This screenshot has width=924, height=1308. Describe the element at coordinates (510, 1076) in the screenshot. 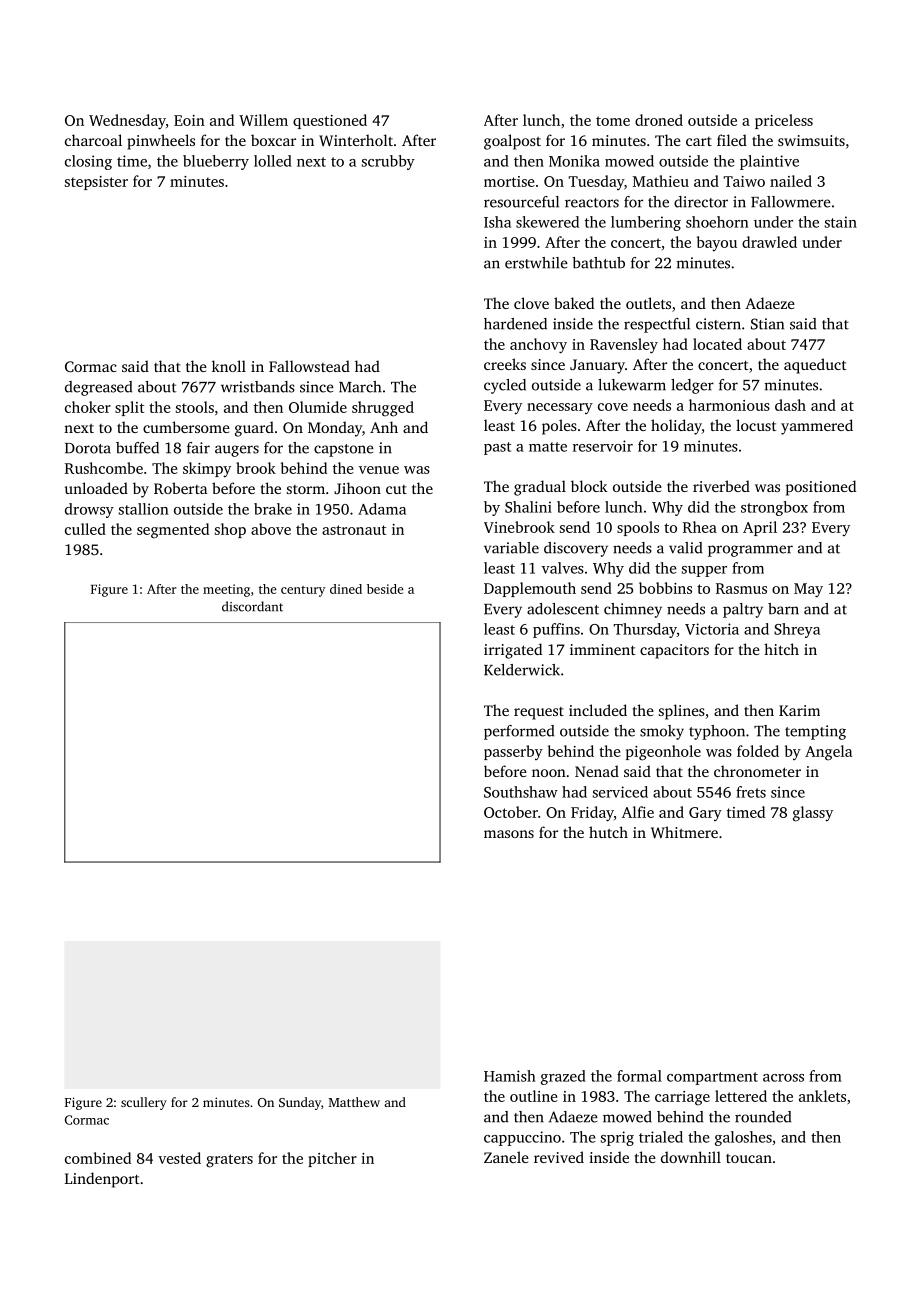

I see `Hamish` at that location.
